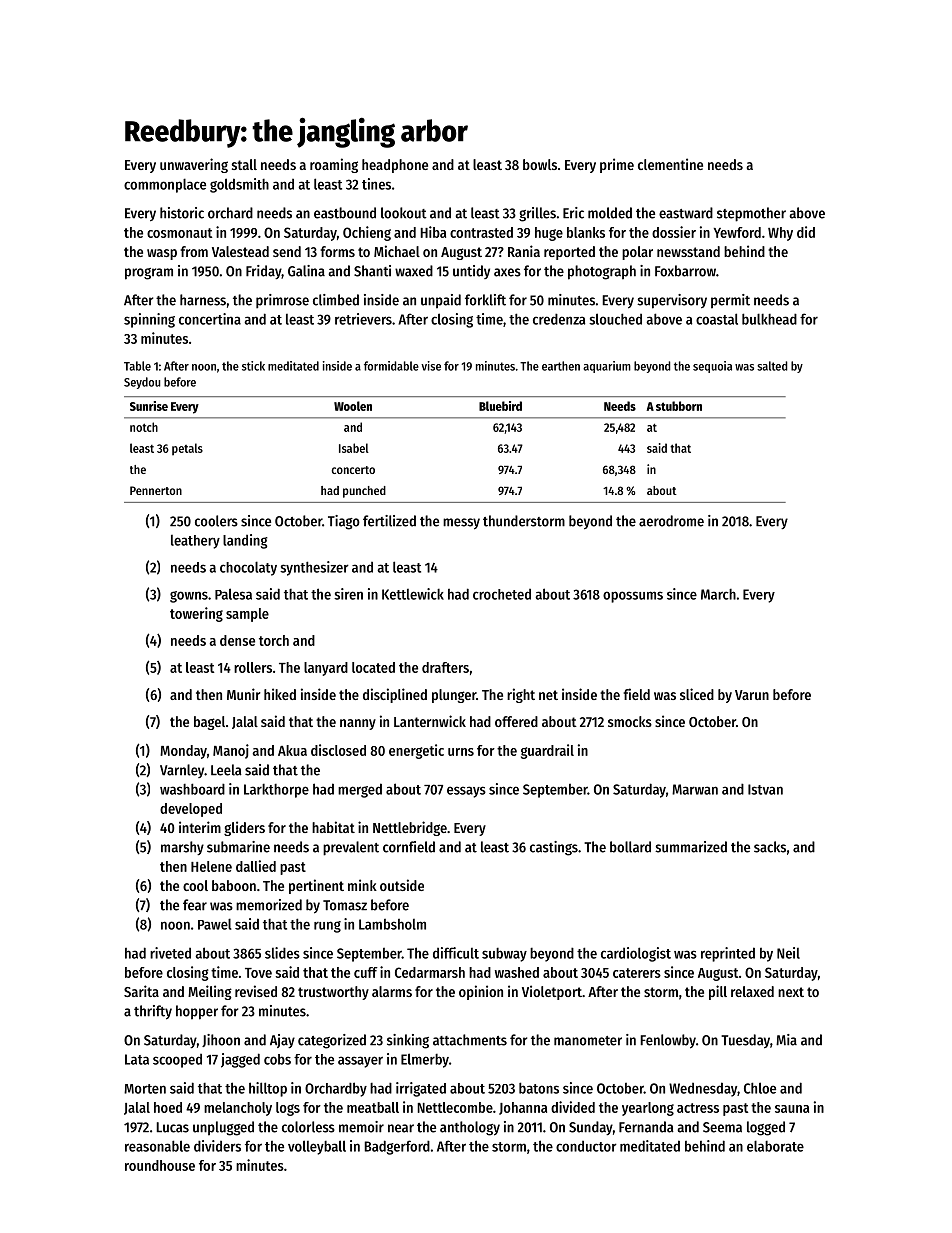 The image size is (952, 1233). What do you see at coordinates (244, 164) in the screenshot?
I see `stall` at bounding box center [244, 164].
